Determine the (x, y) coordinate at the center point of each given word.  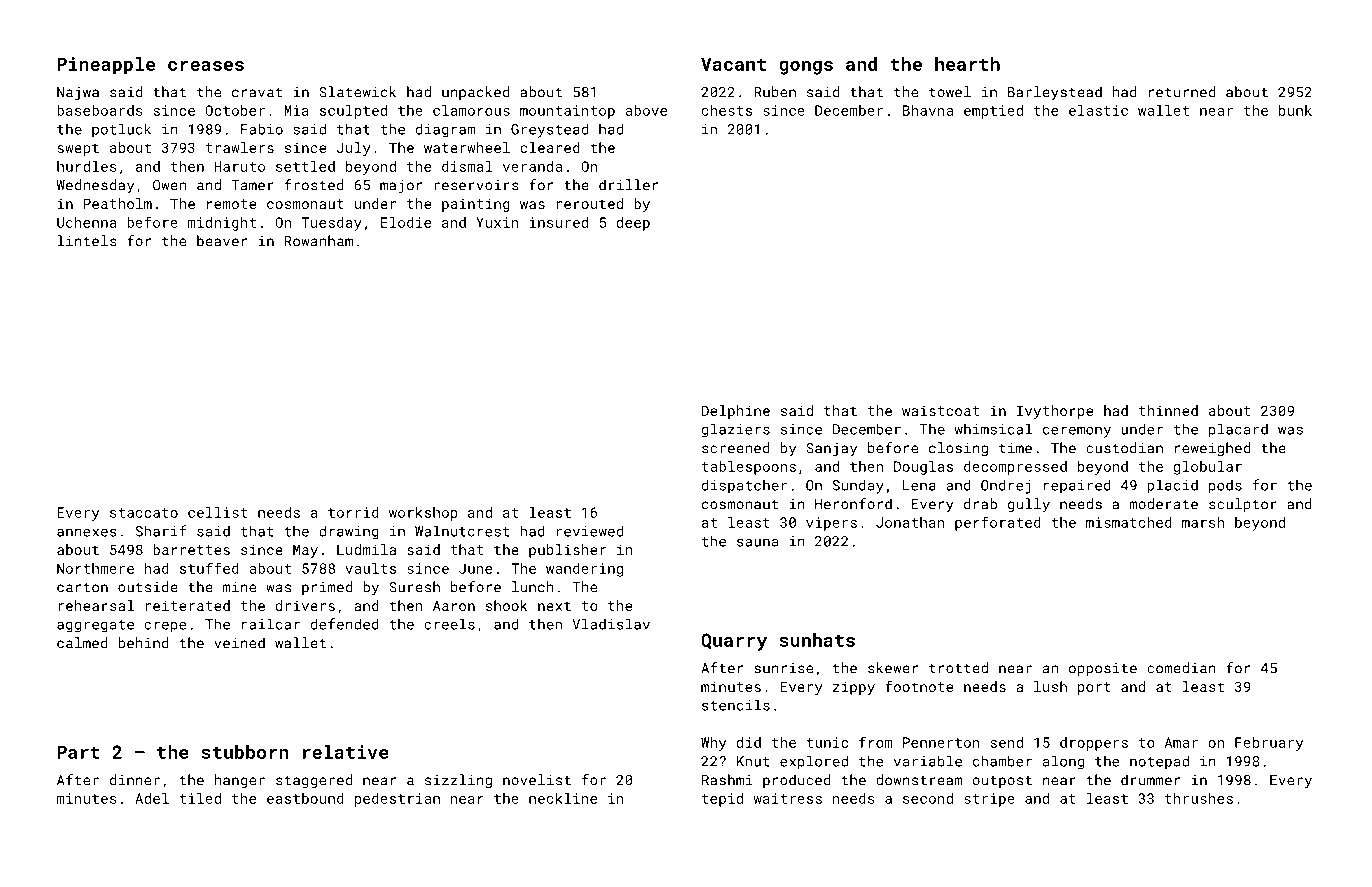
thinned (1168, 410)
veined (239, 643)
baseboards (100, 110)
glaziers (736, 431)
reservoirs (476, 185)
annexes (87, 532)
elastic (1098, 110)
